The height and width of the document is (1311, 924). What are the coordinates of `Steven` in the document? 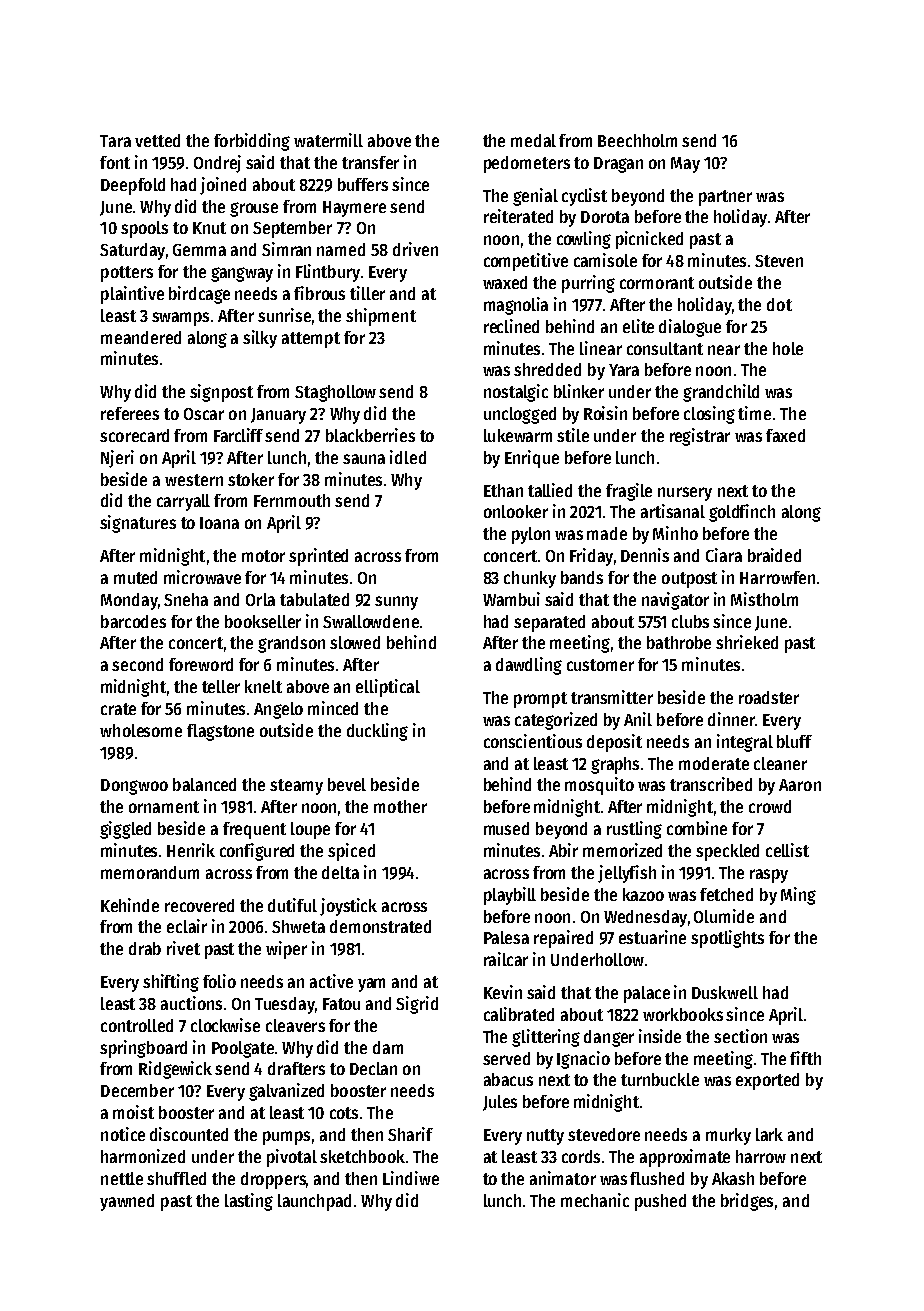 It's located at (779, 261).
